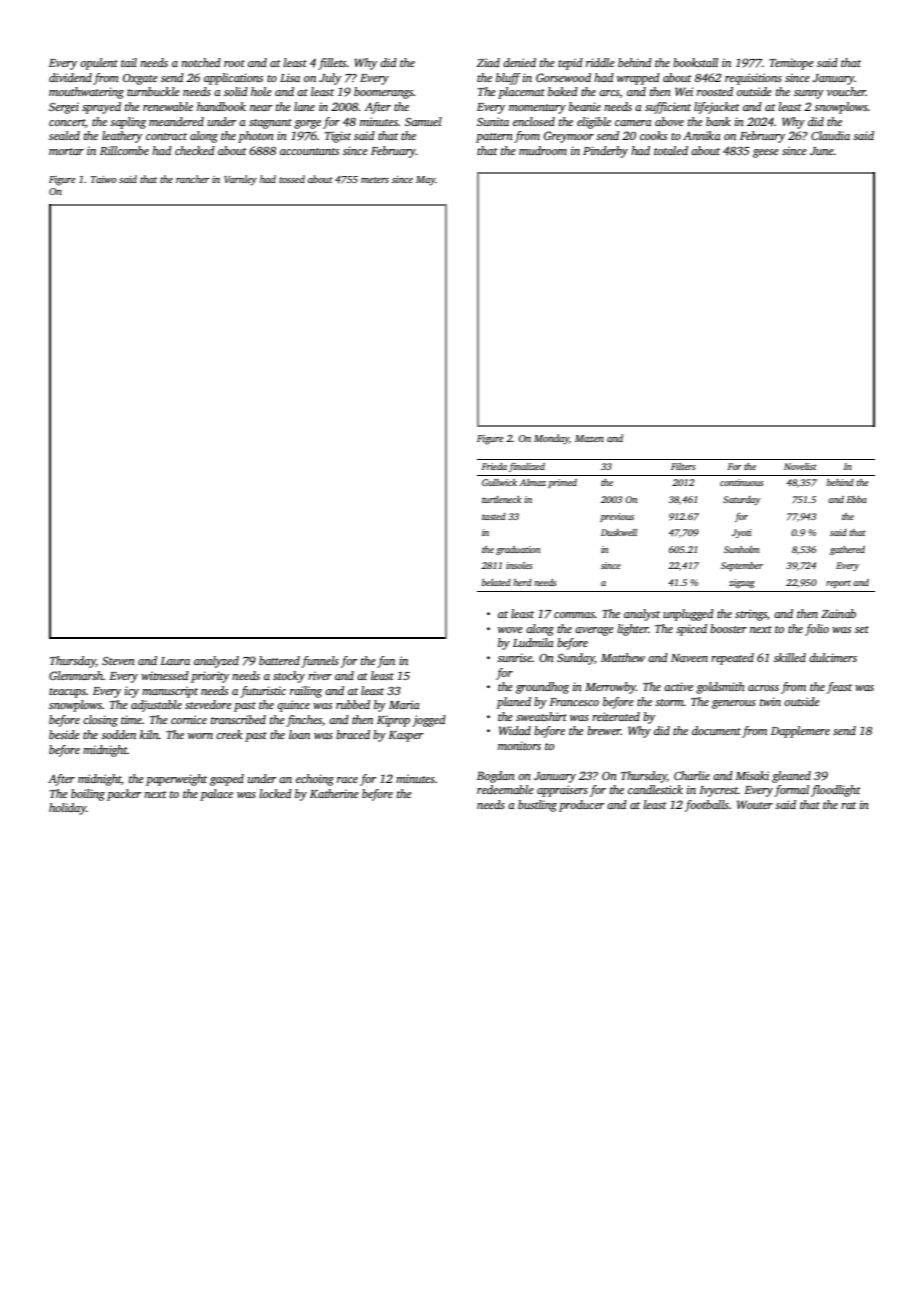 The width and height of the page is (924, 1308). What do you see at coordinates (589, 438) in the page?
I see `Mazen` at bounding box center [589, 438].
